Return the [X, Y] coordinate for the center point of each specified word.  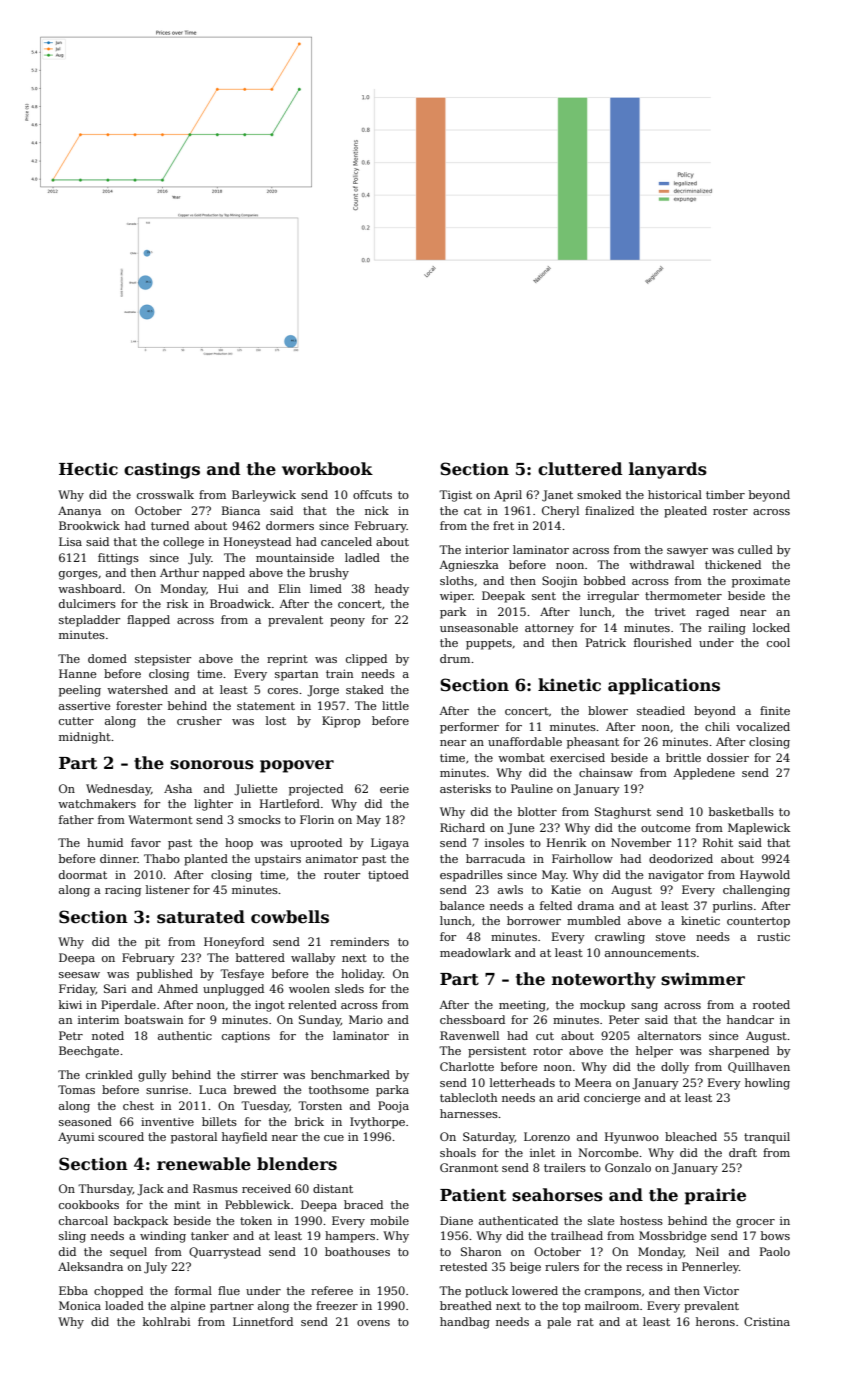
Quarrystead [225, 1253]
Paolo [775, 1251]
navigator [676, 876]
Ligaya [390, 844]
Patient [473, 1195]
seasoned [85, 1121]
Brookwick [89, 525]
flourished [663, 642]
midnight [85, 738]
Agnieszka [469, 566]
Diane [456, 1220]
